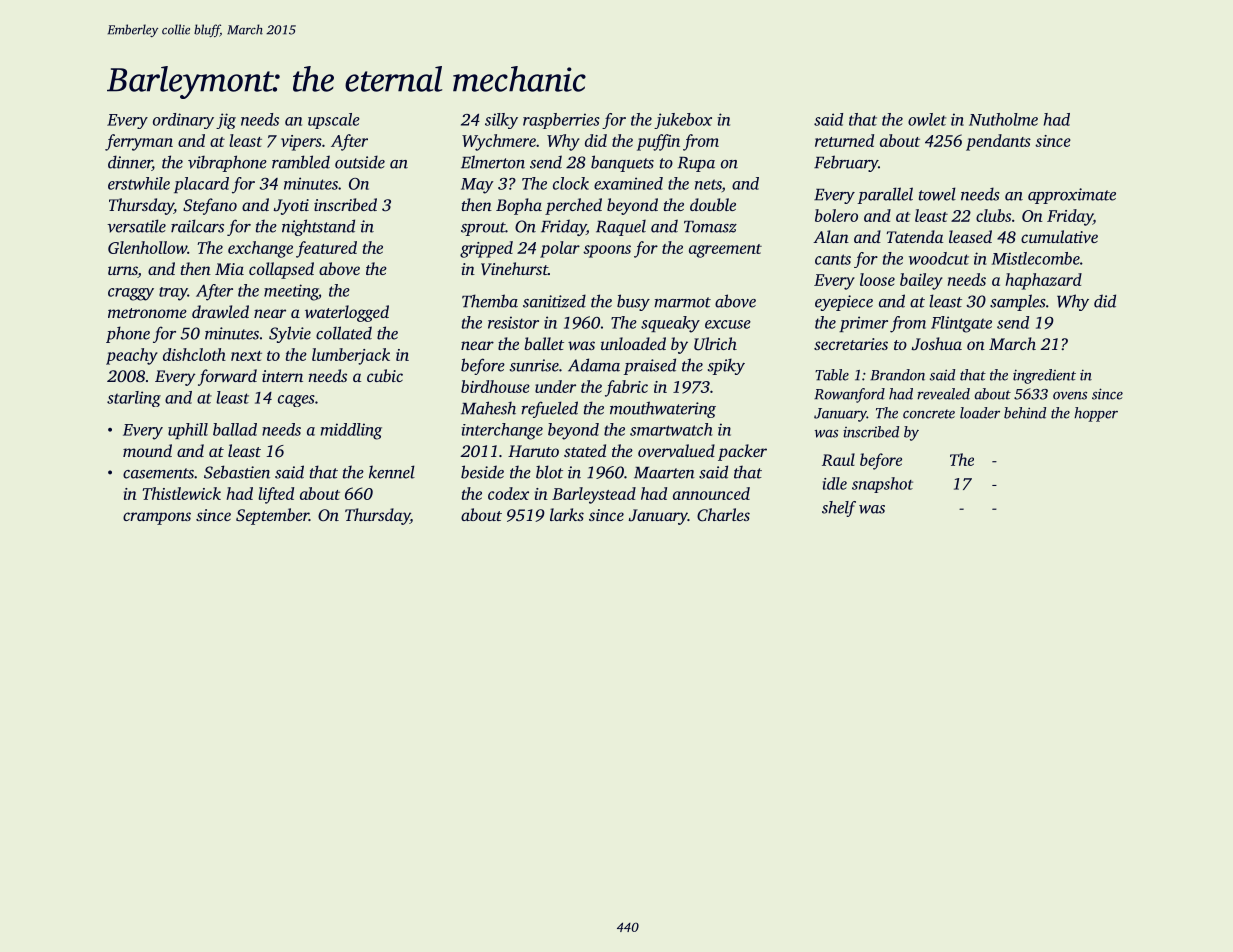 Image resolution: width=1233 pixels, height=952 pixels. What do you see at coordinates (201, 185) in the screenshot?
I see `placard` at bounding box center [201, 185].
